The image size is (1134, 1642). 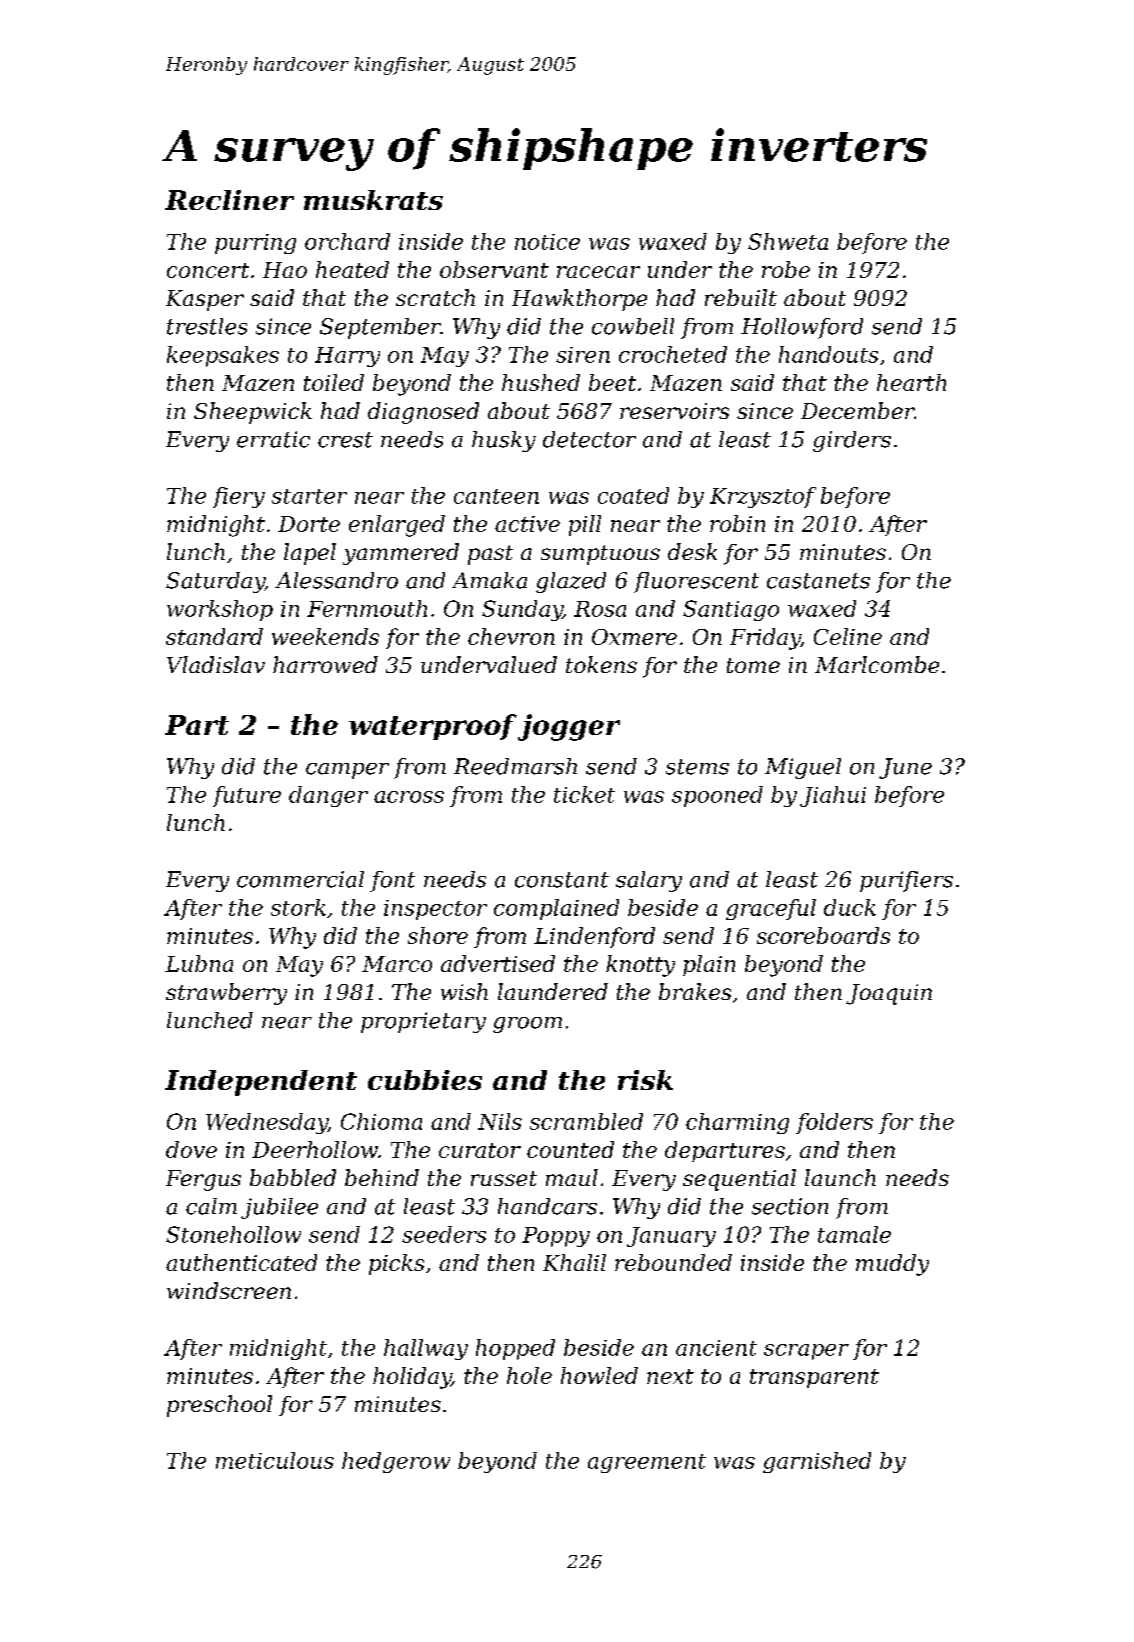 I want to click on purring, so click(x=255, y=244).
